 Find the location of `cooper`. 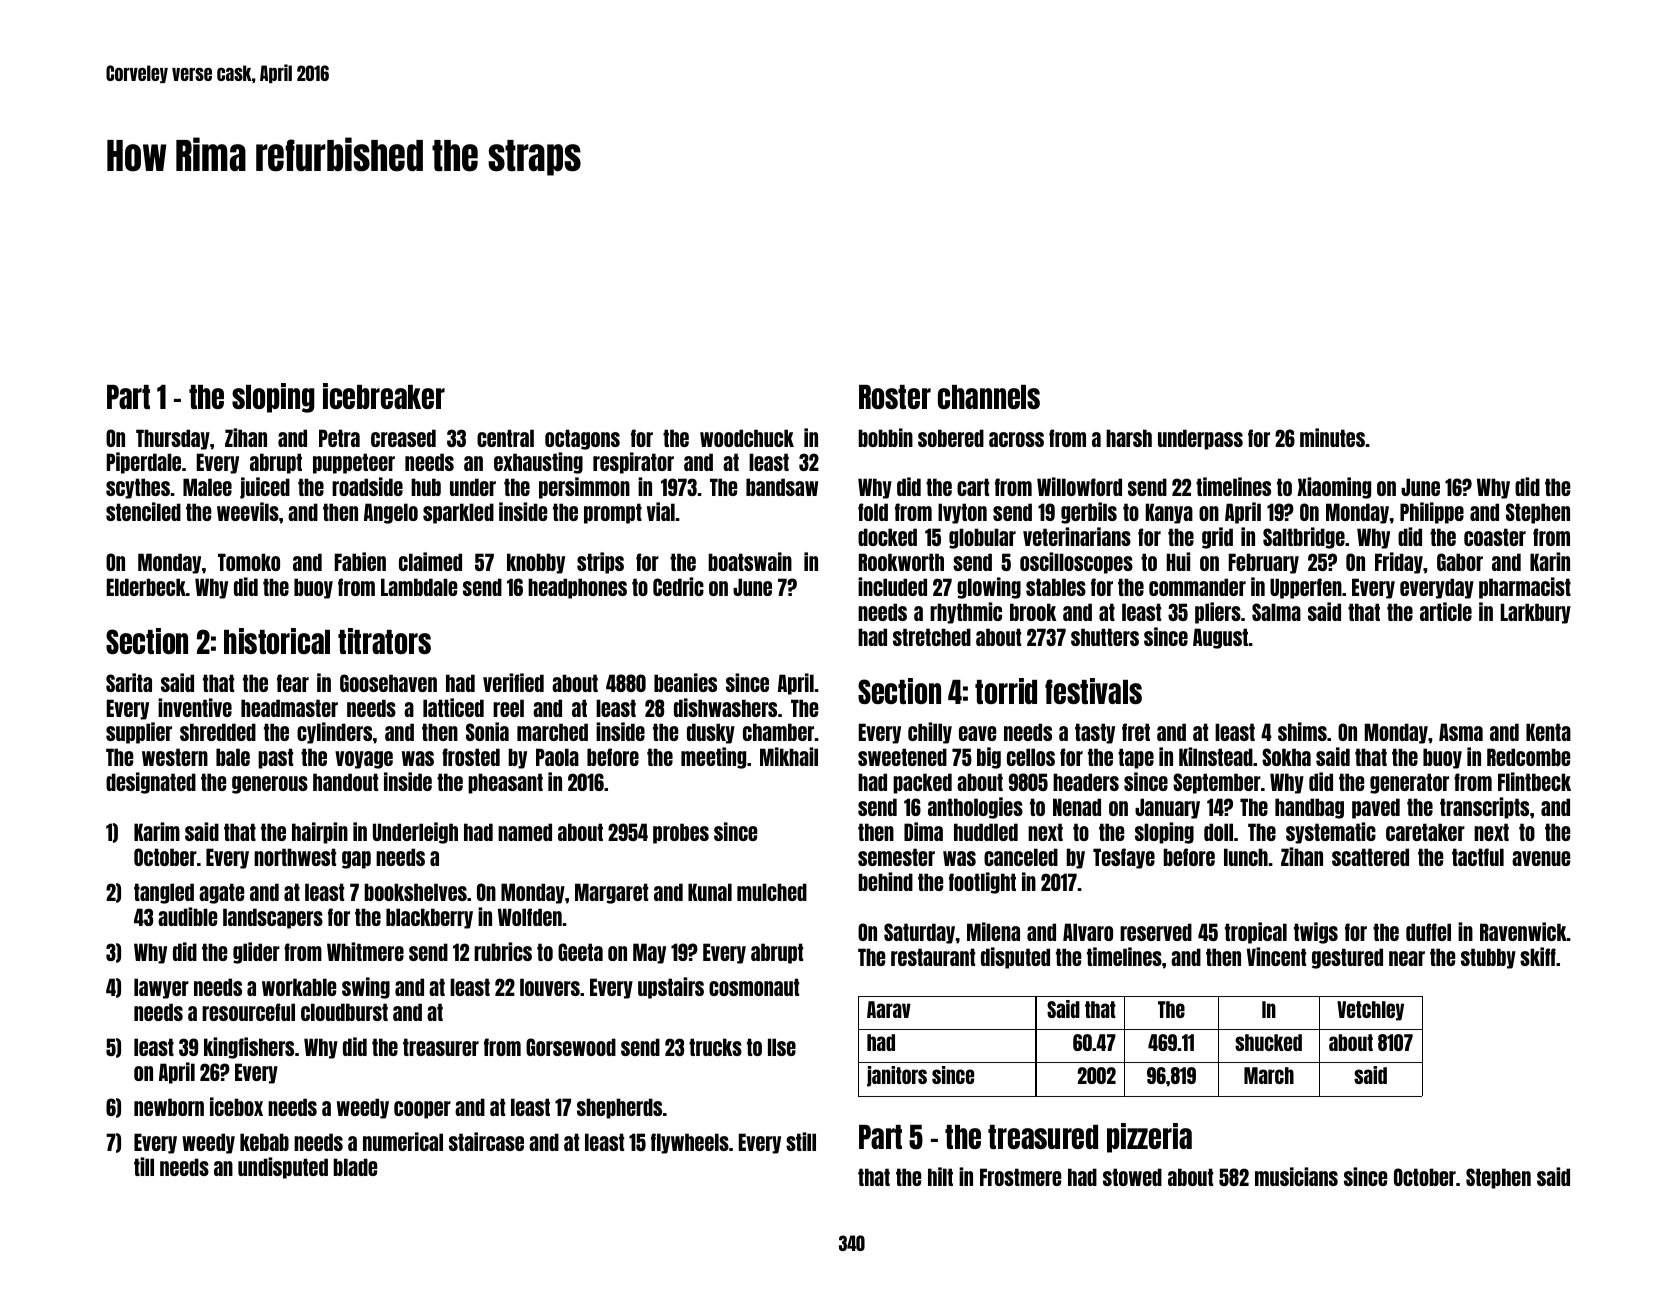

cooper is located at coordinates (422, 1110).
